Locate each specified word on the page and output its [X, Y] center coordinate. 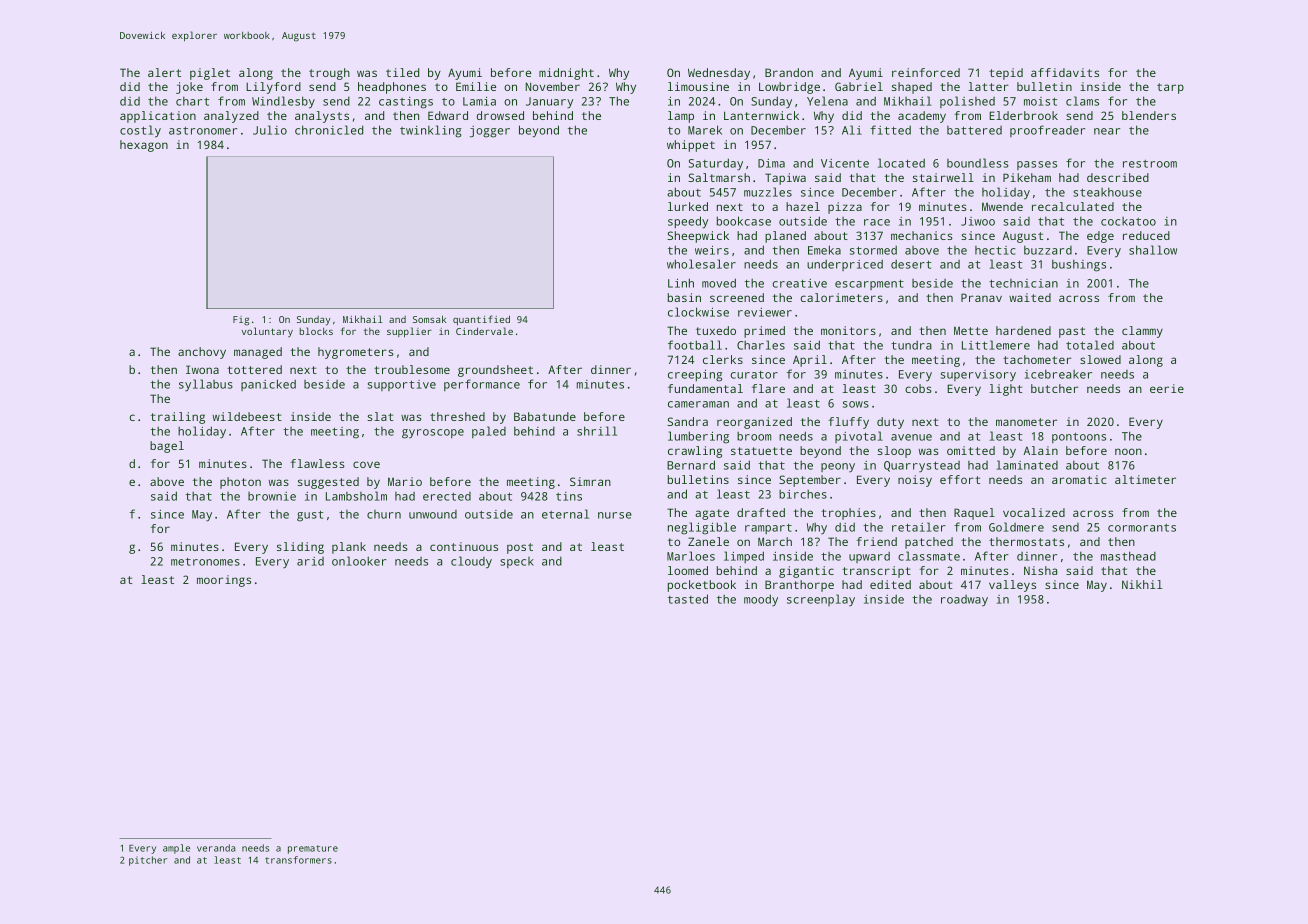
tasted [688, 599]
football [695, 345]
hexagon [144, 146]
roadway [964, 600]
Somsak [429, 319]
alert [164, 72]
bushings [1079, 266]
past [1072, 332]
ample [176, 849]
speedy [688, 222]
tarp [1170, 88]
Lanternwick [761, 115]
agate [712, 514]
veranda [216, 848]
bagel [167, 447]
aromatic [1079, 479]
